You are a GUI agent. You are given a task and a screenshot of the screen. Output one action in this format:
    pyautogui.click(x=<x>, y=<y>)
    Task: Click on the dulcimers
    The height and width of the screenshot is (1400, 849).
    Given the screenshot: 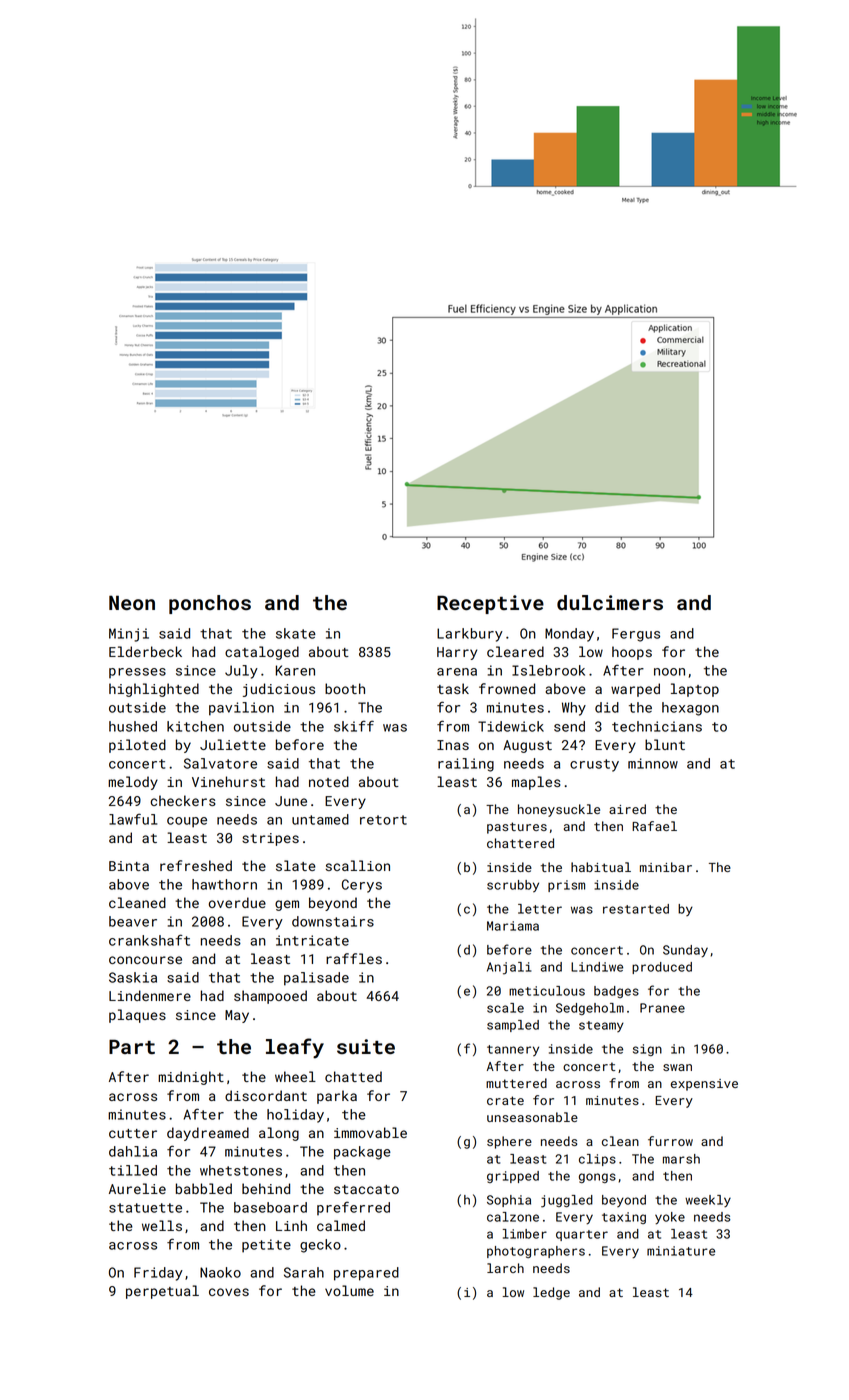 What is the action you would take?
    pyautogui.click(x=610, y=602)
